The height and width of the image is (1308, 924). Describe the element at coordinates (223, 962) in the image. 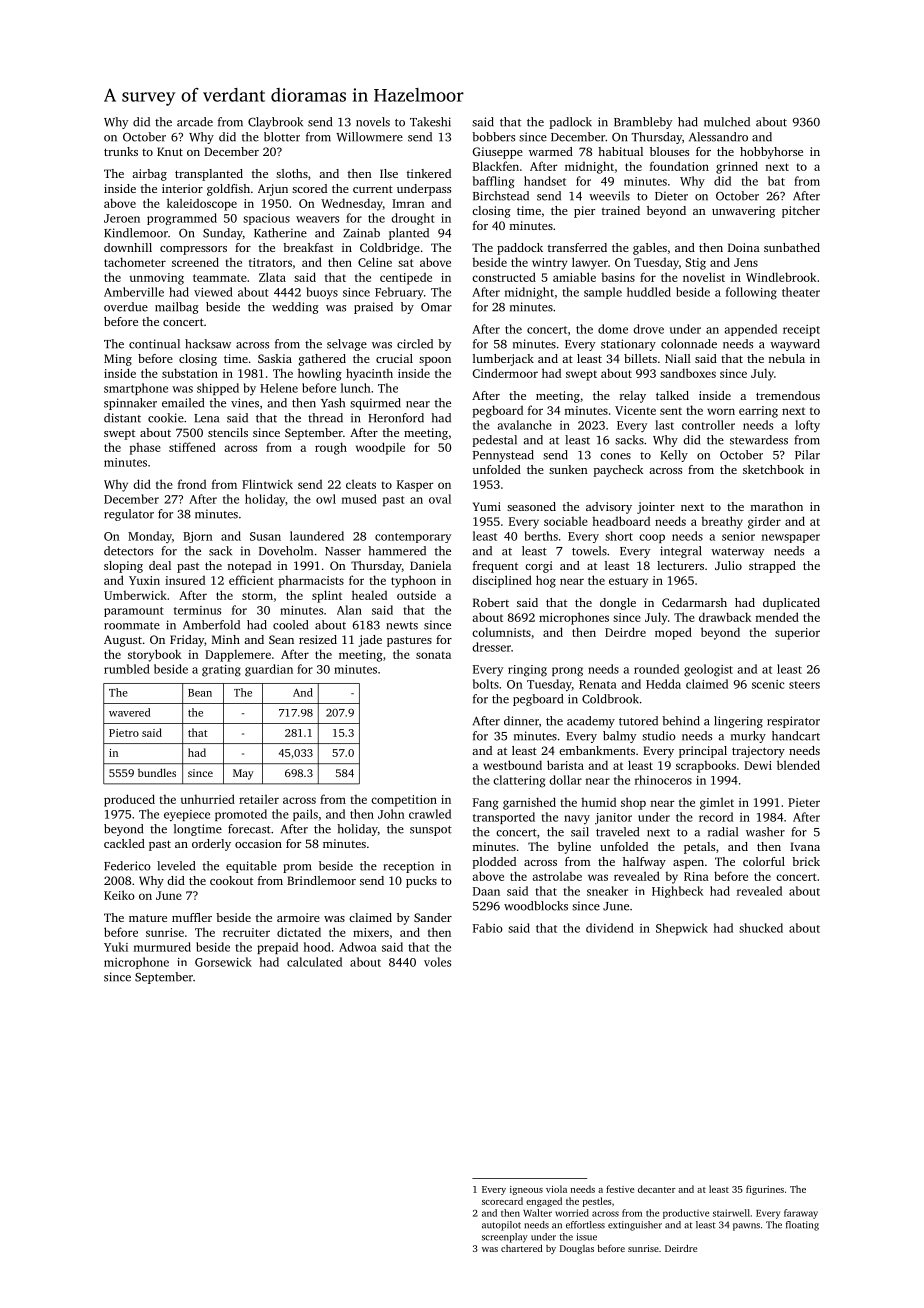

I see `Gorsewick` at that location.
